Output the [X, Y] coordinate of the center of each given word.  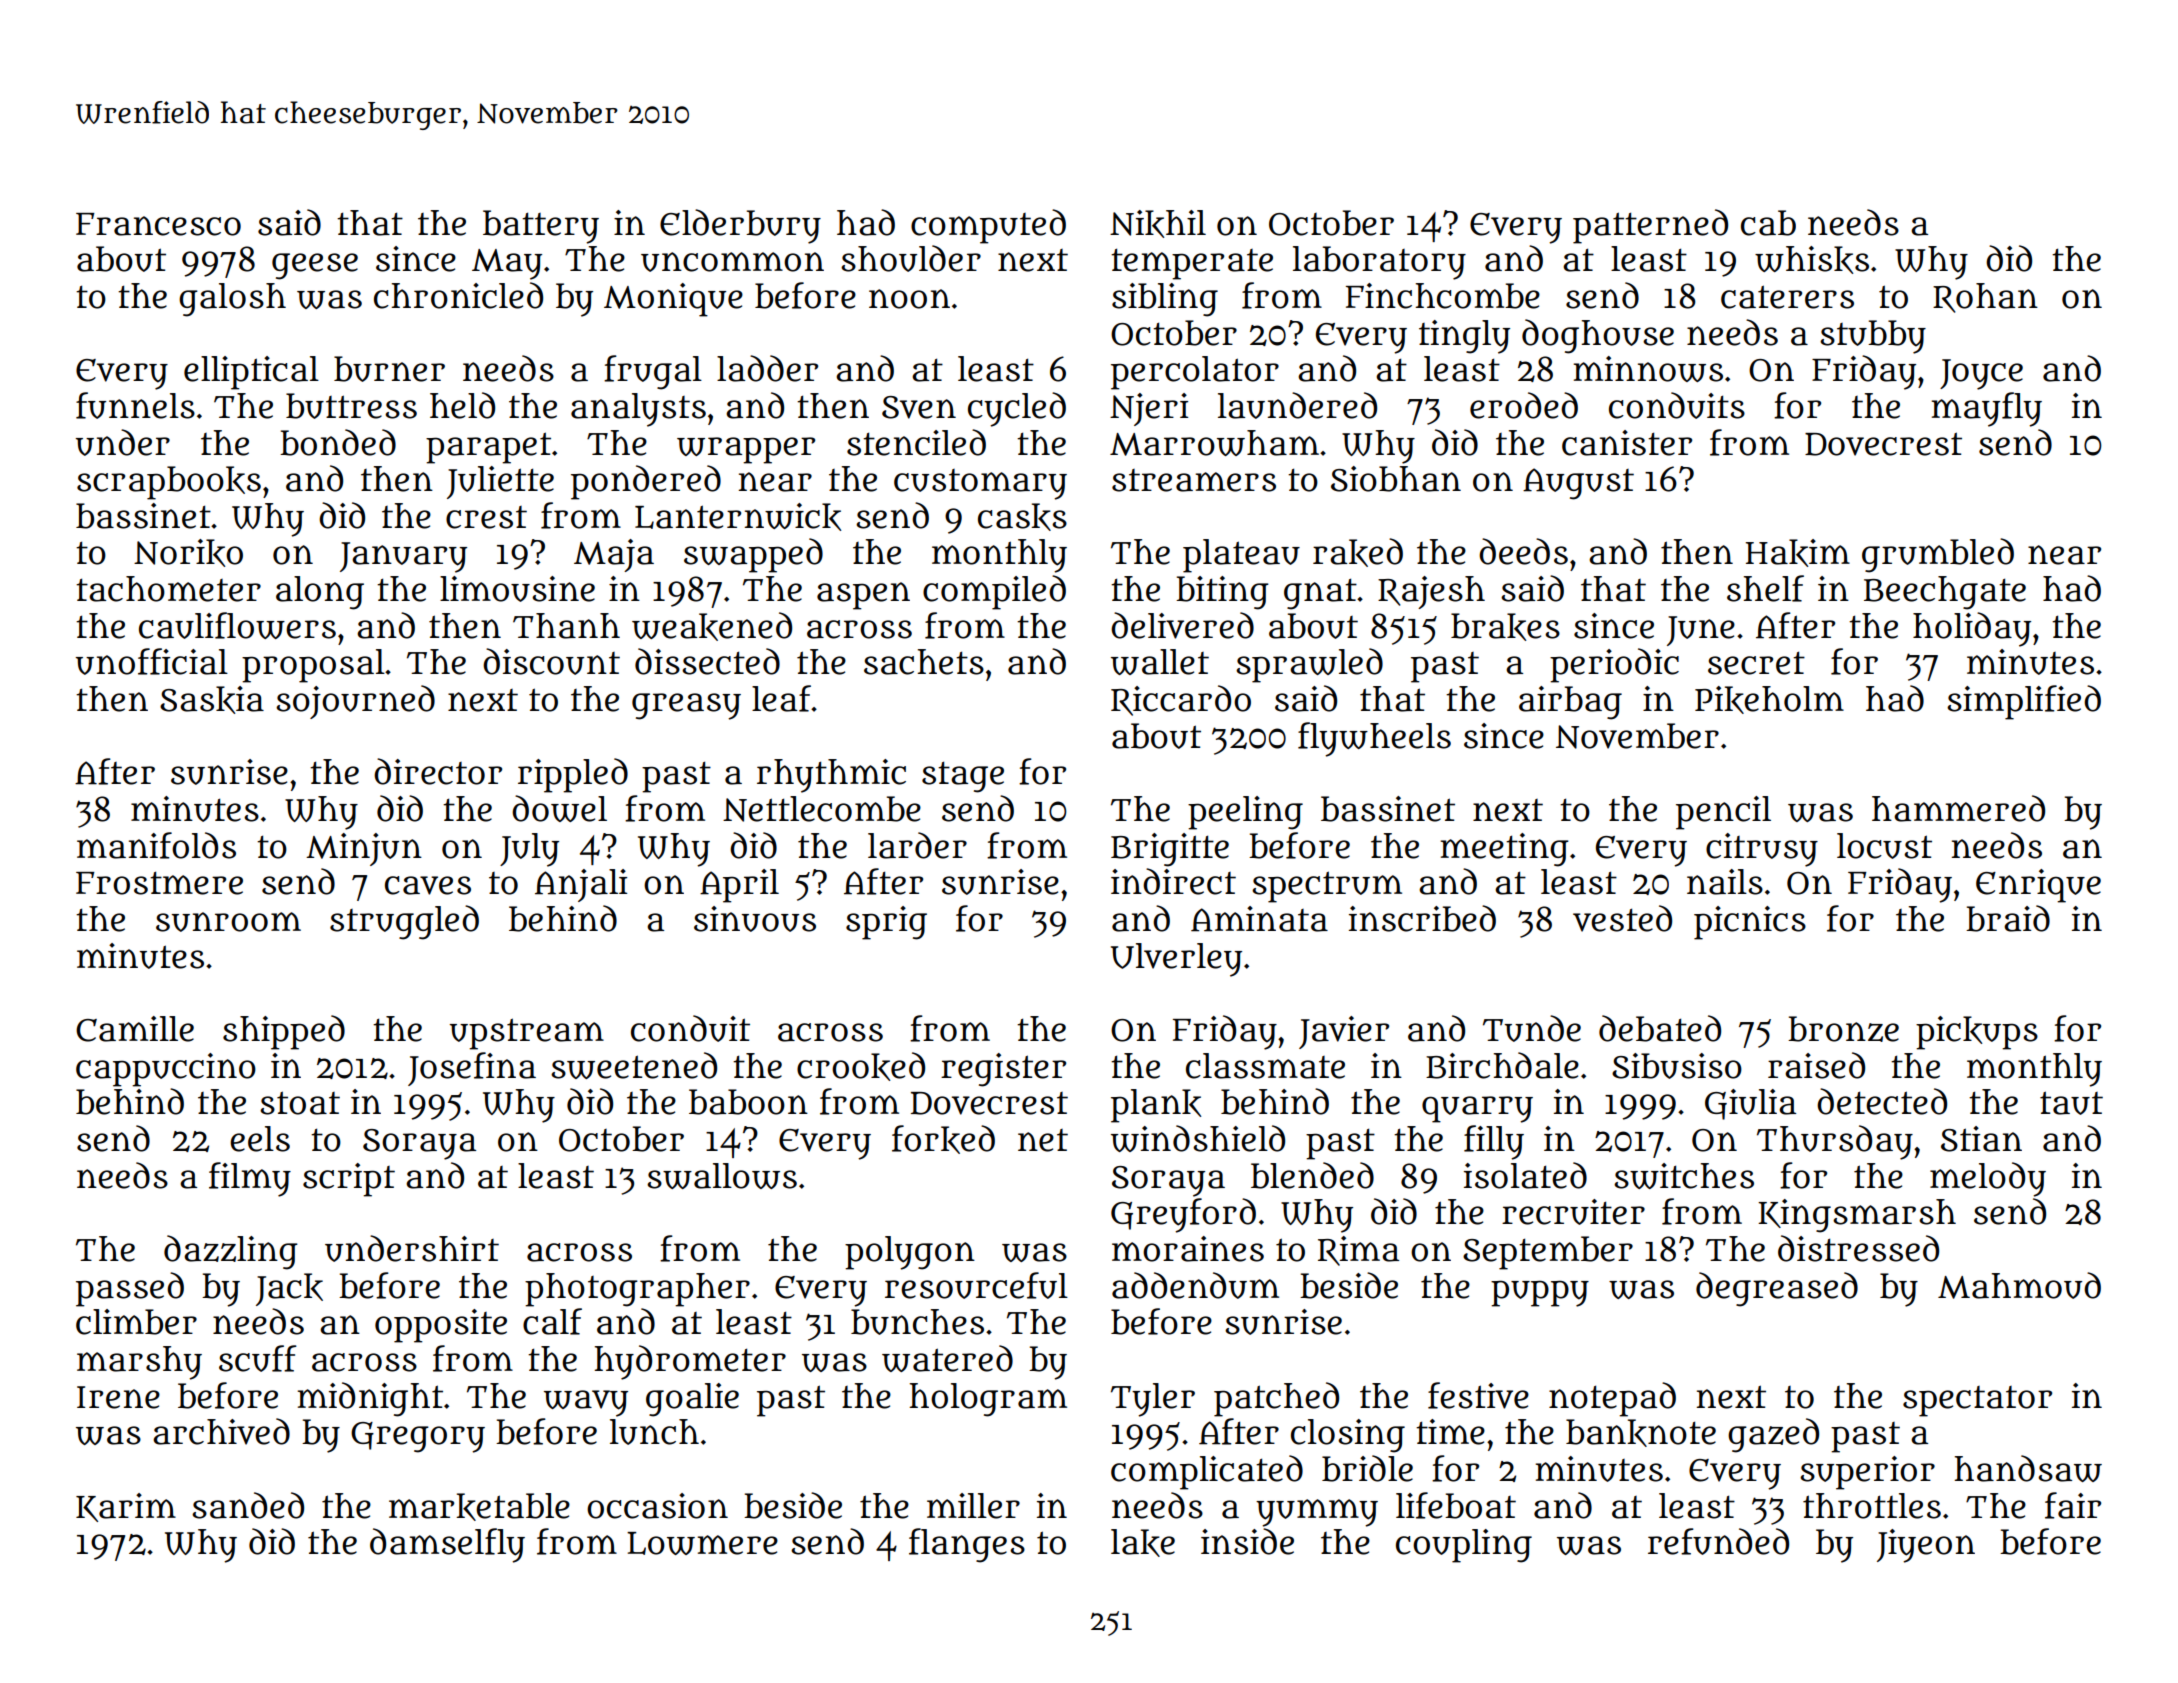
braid [2008, 918]
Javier [1344, 1032]
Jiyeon [1926, 1546]
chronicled [458, 295]
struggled [404, 922]
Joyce [1981, 374]
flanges [967, 1545]
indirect [1173, 881]
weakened [712, 626]
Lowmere [702, 1543]
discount [551, 661]
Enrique [2038, 886]
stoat [300, 1103]
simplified [2024, 702]
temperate [1192, 264]
